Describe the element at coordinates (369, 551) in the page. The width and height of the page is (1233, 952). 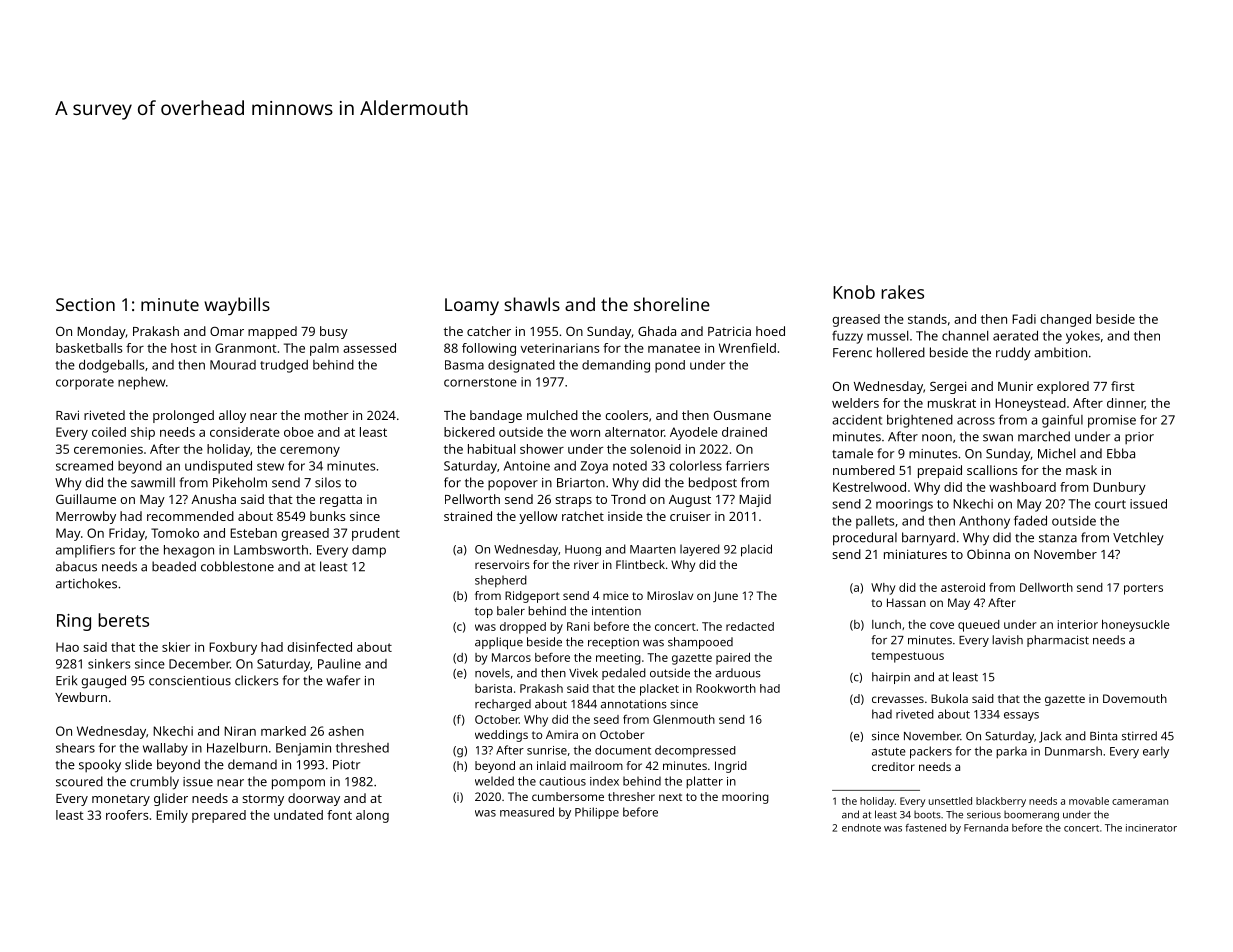
I see `damp` at that location.
